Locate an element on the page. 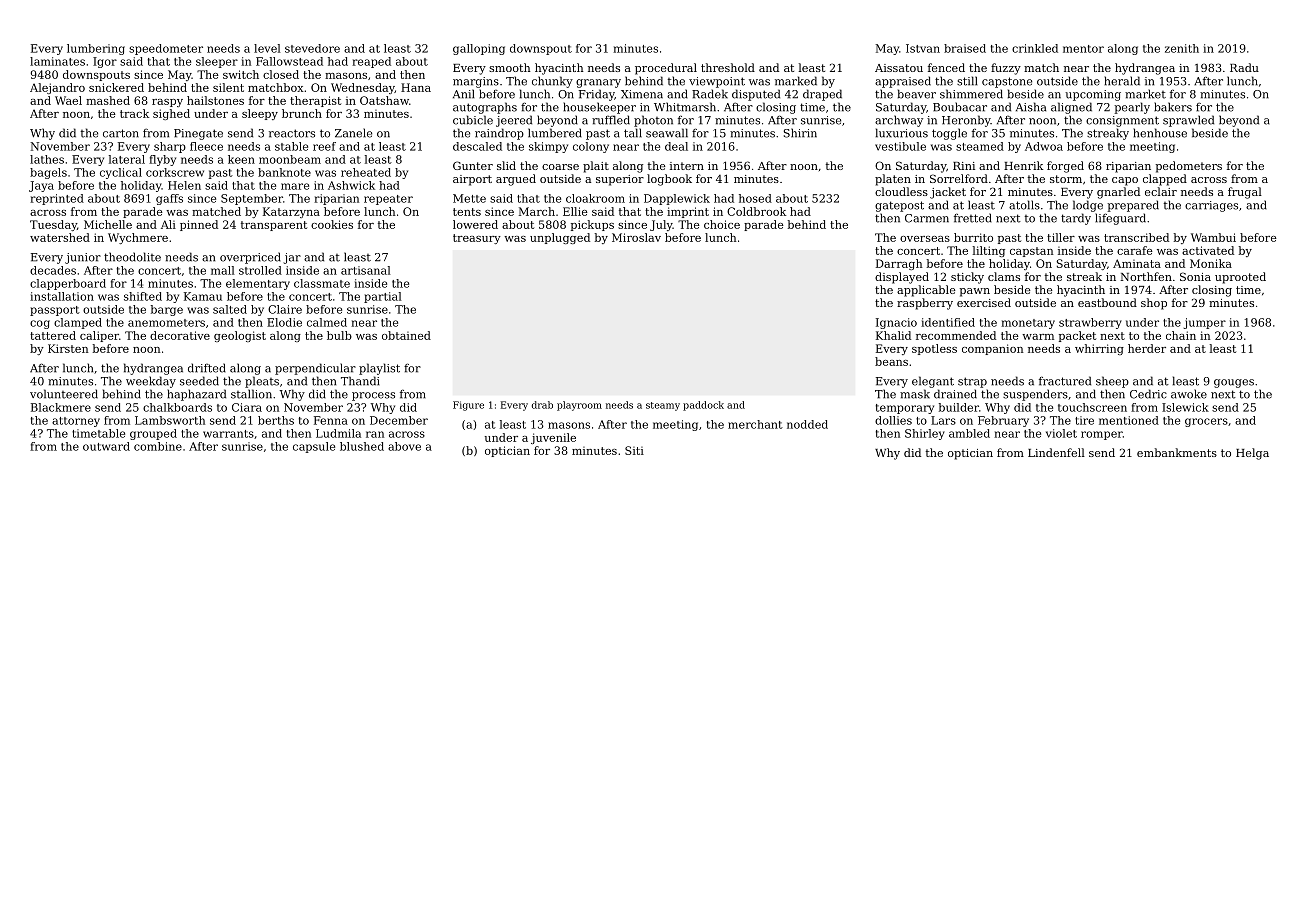 This image has height=924, width=1308. strawberry is located at coordinates (1090, 323).
